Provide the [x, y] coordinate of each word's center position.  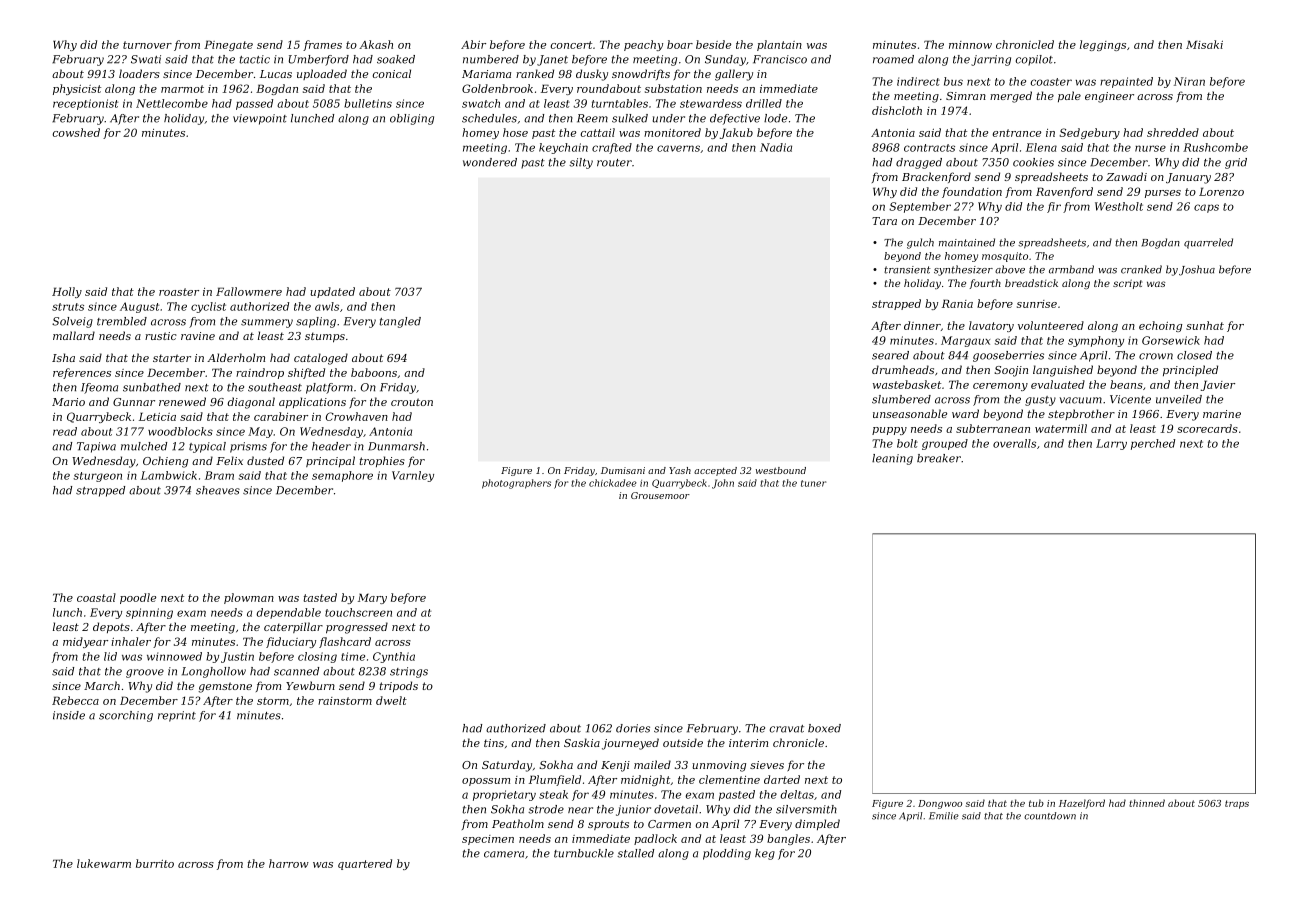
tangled [400, 322]
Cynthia [394, 657]
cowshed [76, 132]
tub [1036, 803]
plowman [249, 598]
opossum [486, 782]
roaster [179, 292]
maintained [967, 242]
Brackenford [936, 177]
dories [633, 728]
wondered [490, 162]
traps [1237, 804]
